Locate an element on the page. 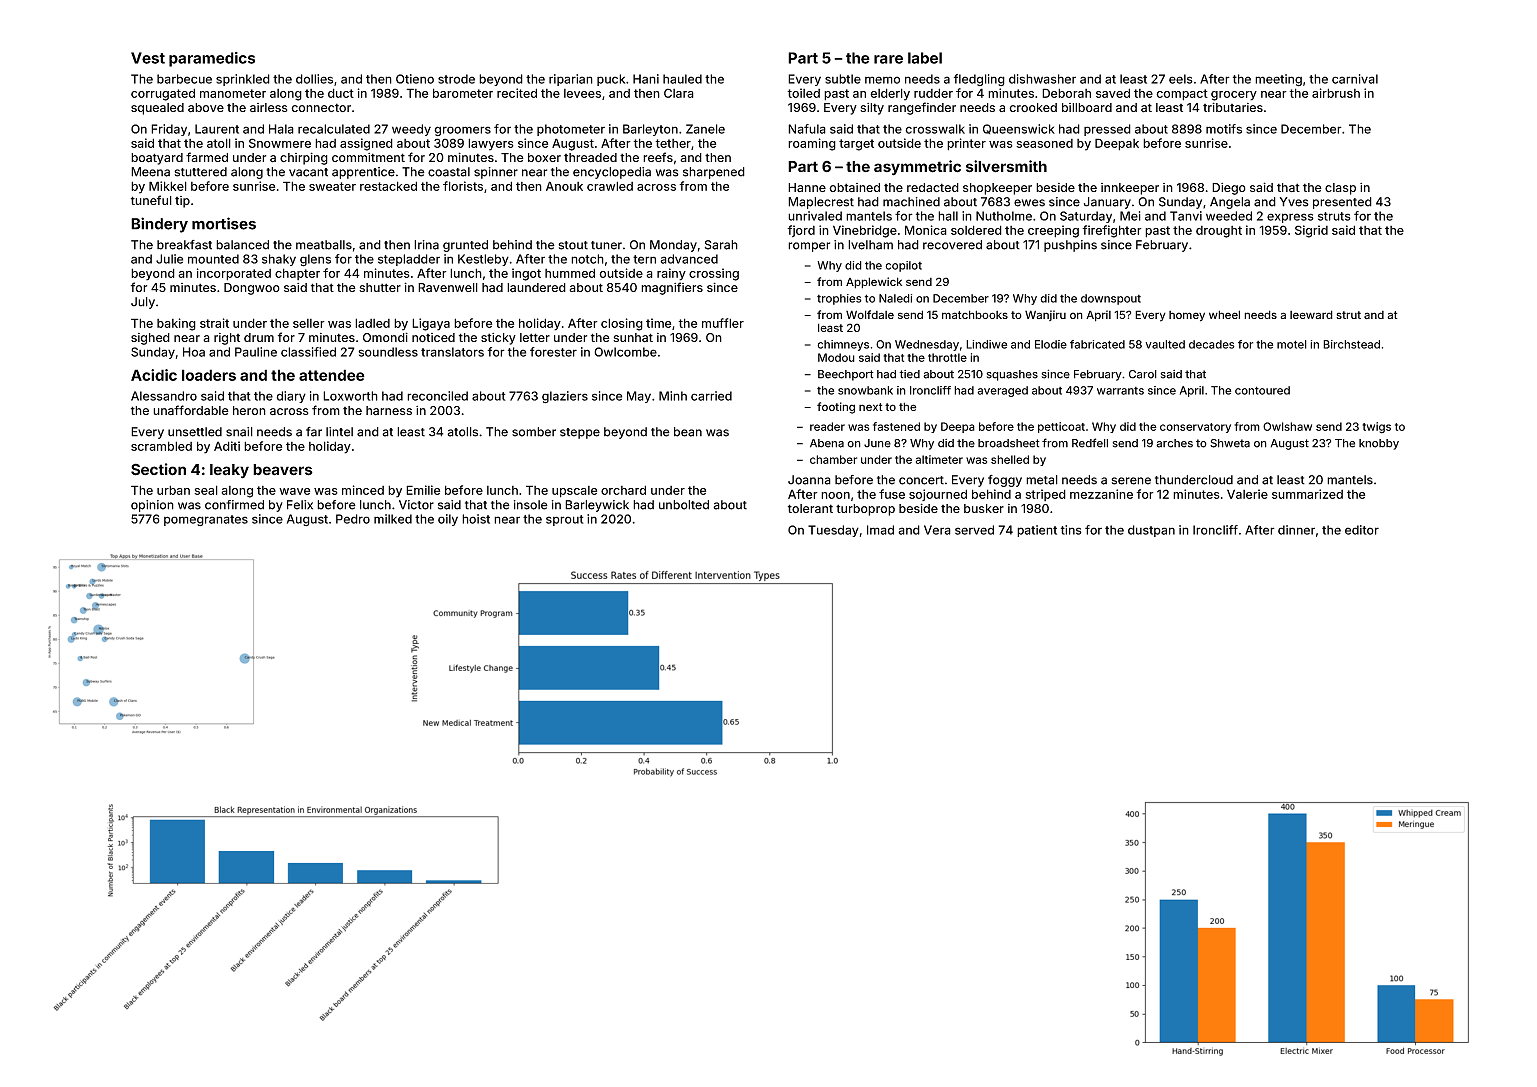 This image has width=1537, height=1087. snail is located at coordinates (239, 432).
